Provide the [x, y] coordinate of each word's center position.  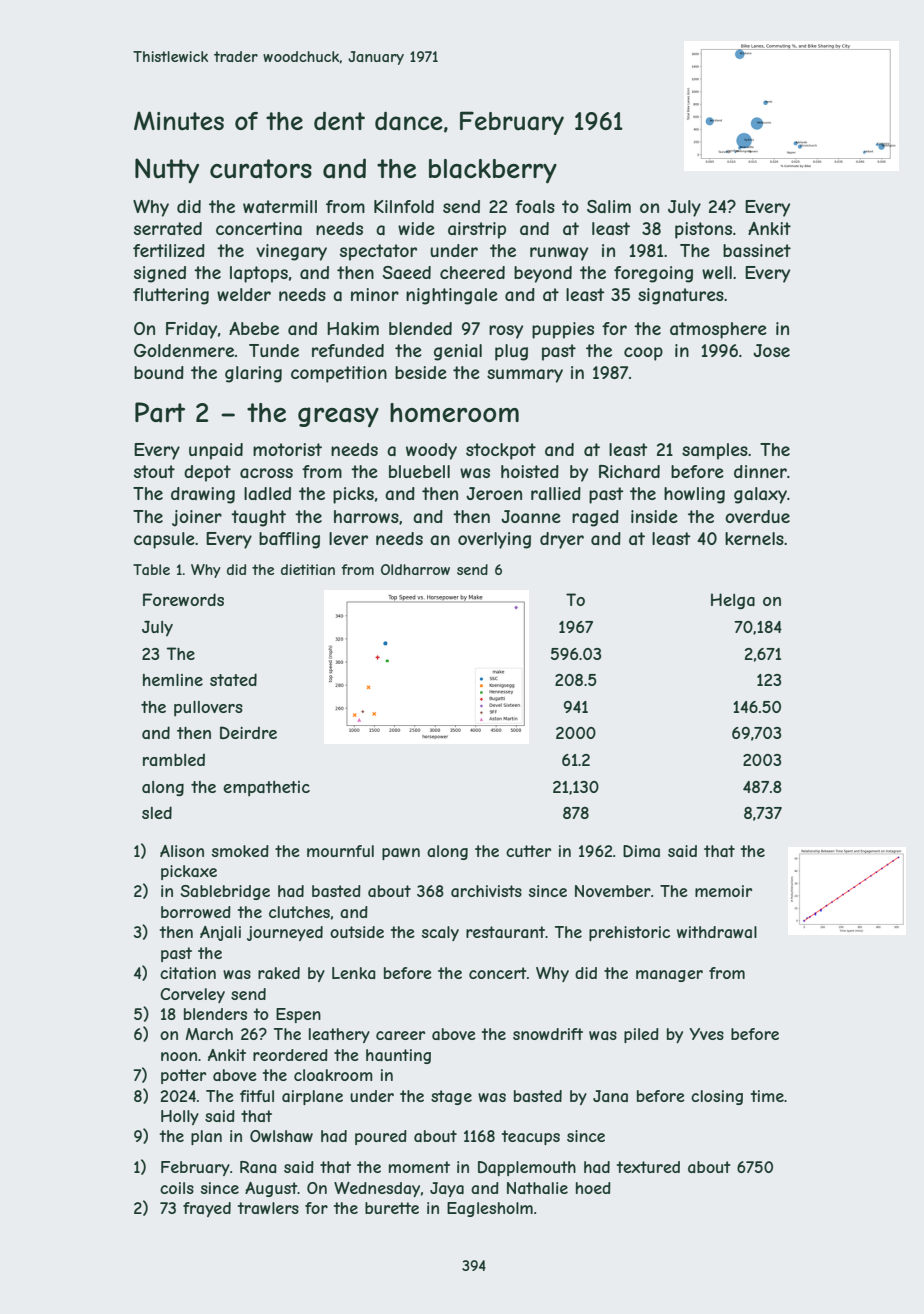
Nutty [167, 170]
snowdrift [548, 1034]
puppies [563, 330]
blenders [215, 1014]
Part [160, 412]
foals [535, 206]
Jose [771, 350]
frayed [207, 1209]
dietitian [308, 569]
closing [717, 1097]
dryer [562, 540]
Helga [733, 601]
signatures [681, 296]
